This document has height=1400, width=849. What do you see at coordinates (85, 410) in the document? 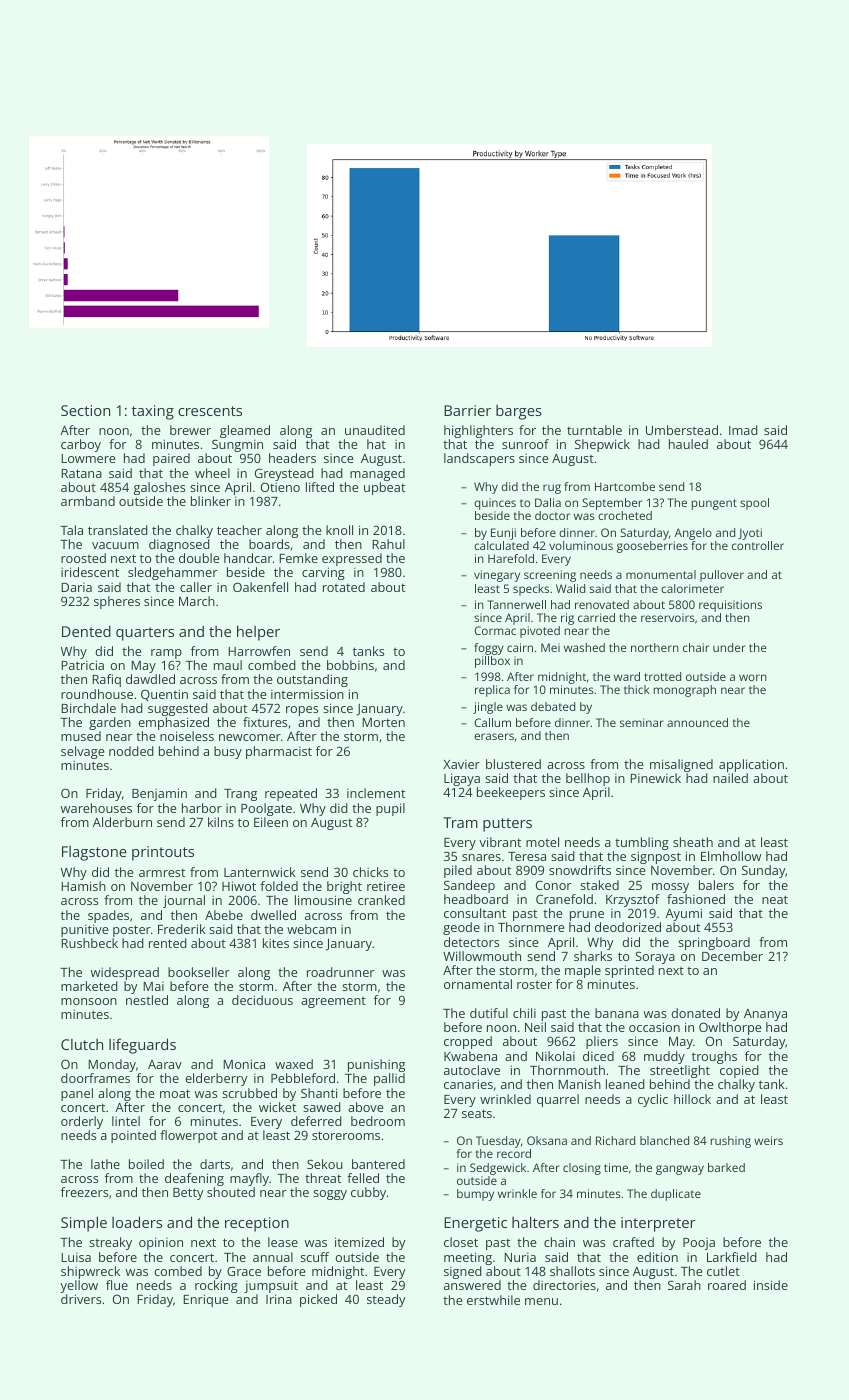
I see `Section` at bounding box center [85, 410].
